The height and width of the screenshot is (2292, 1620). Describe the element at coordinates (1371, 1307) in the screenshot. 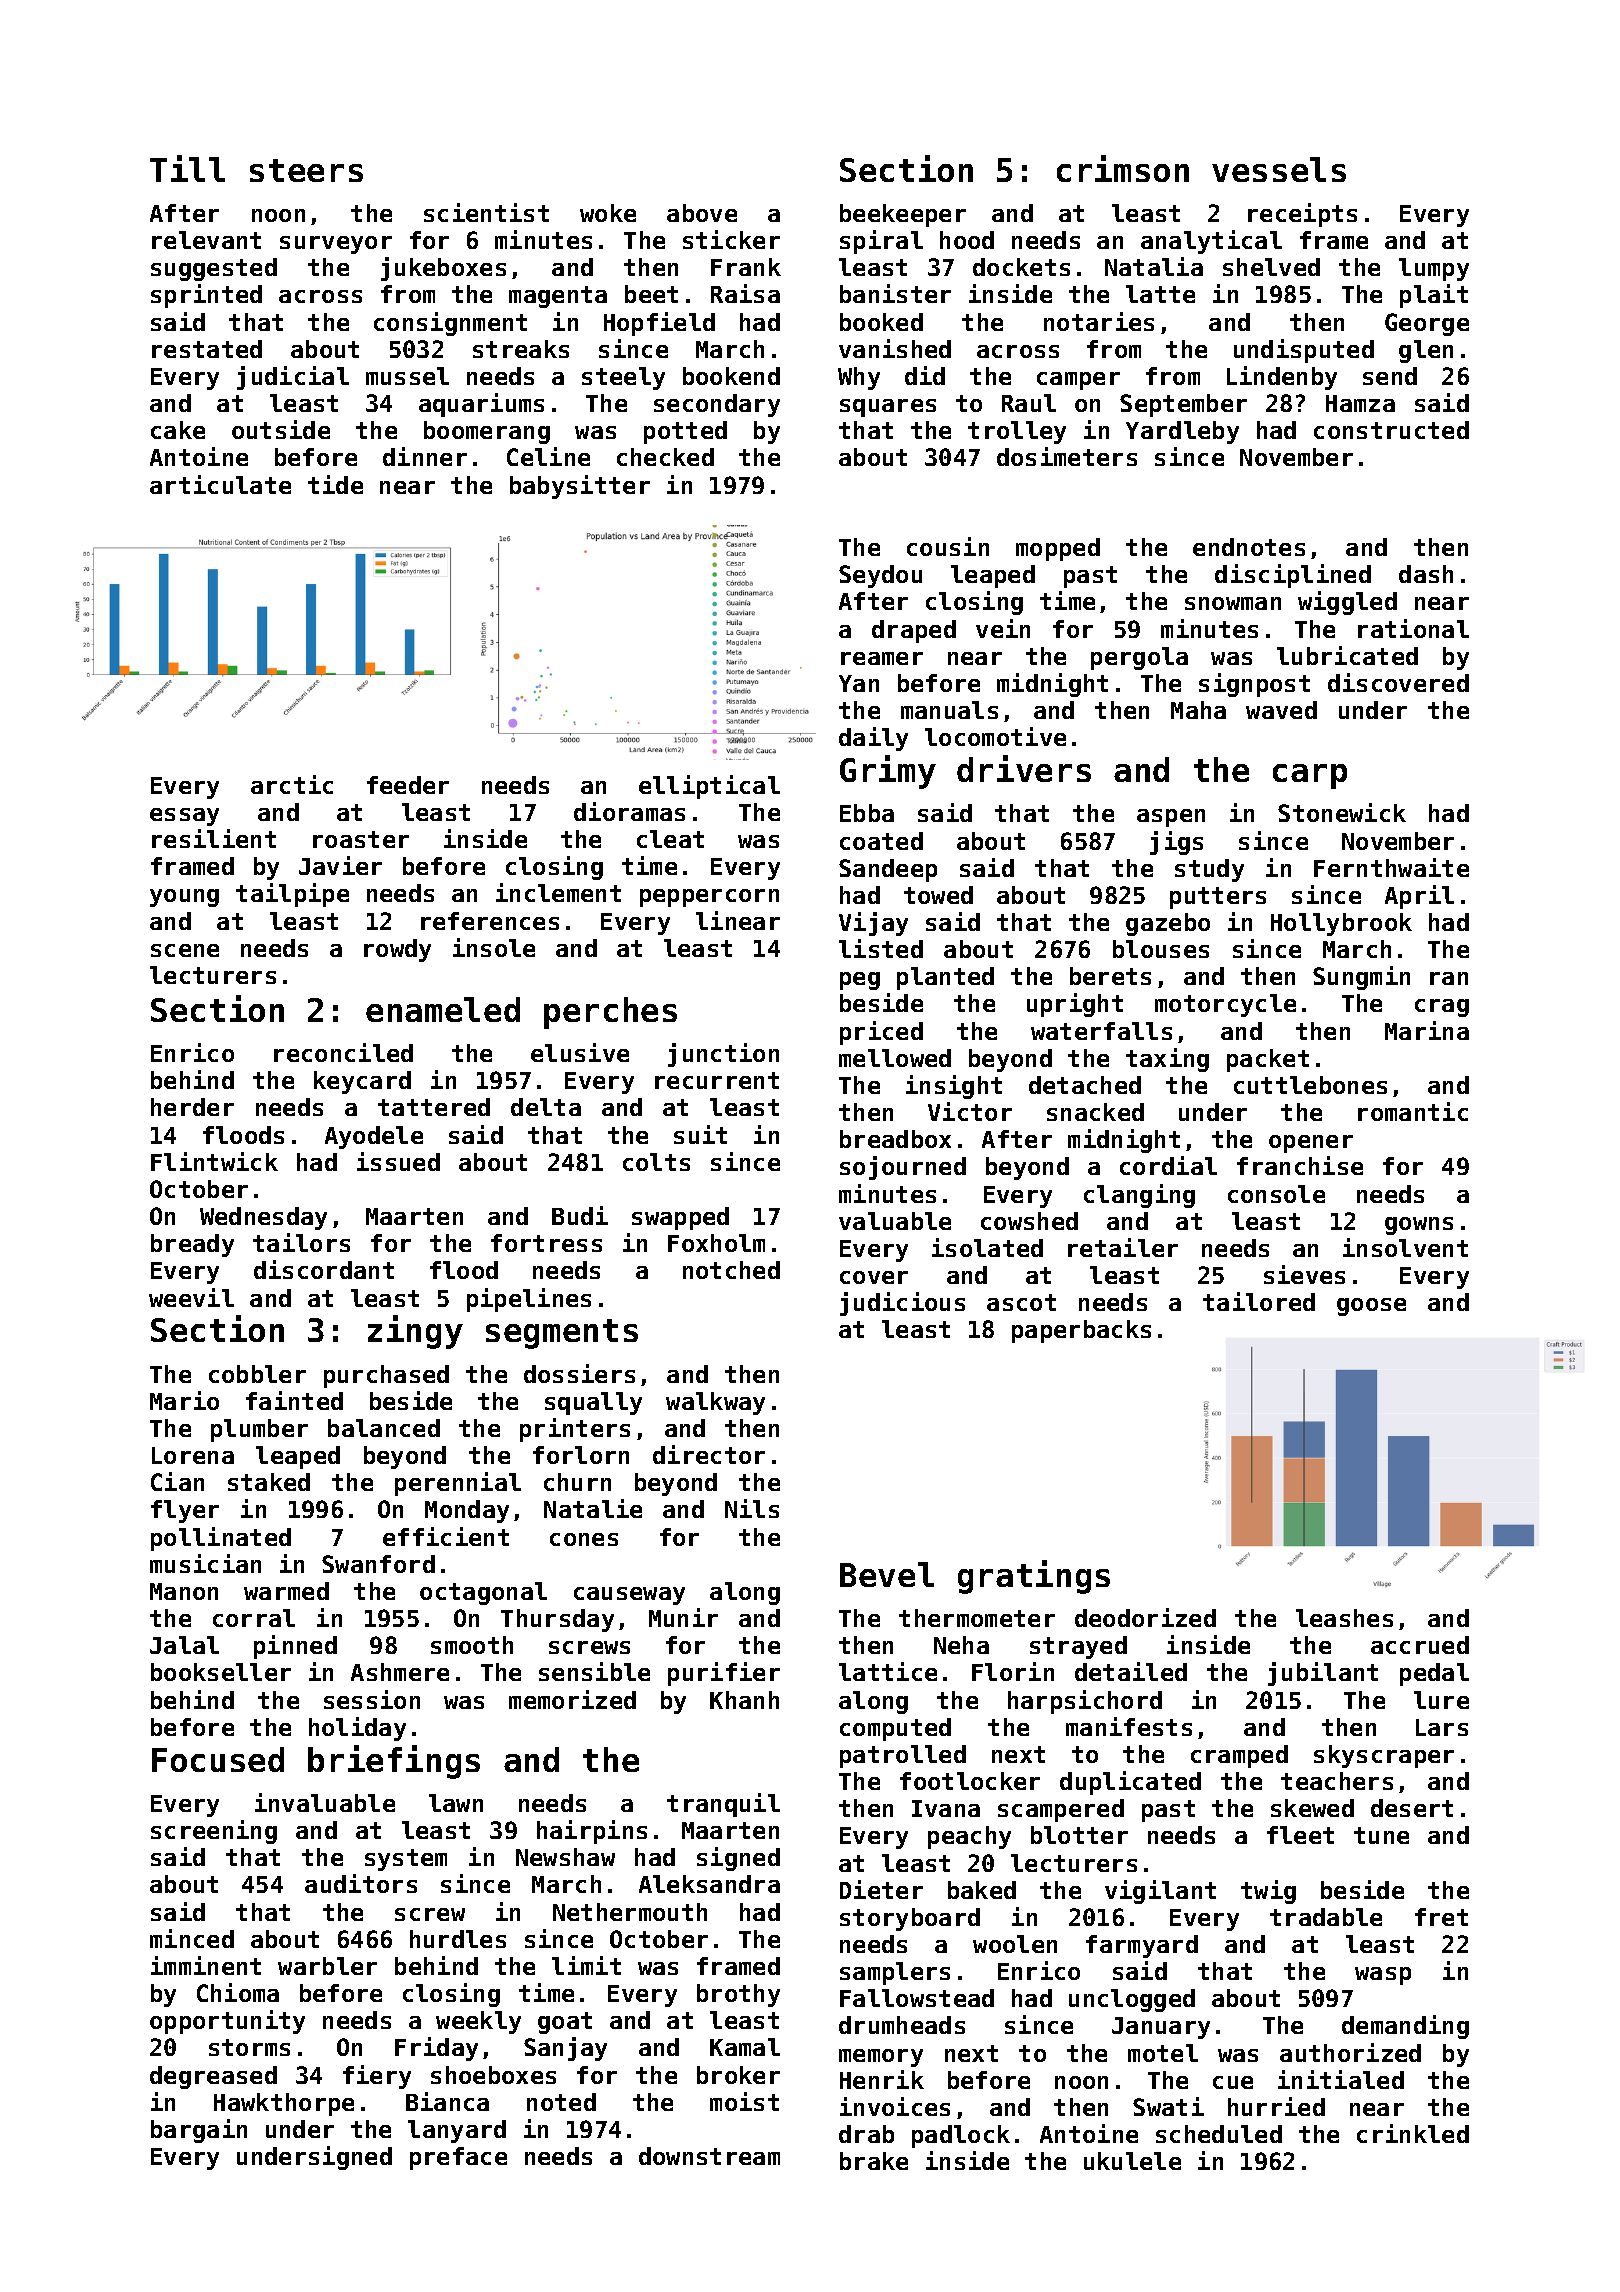

I see `goose` at that location.
